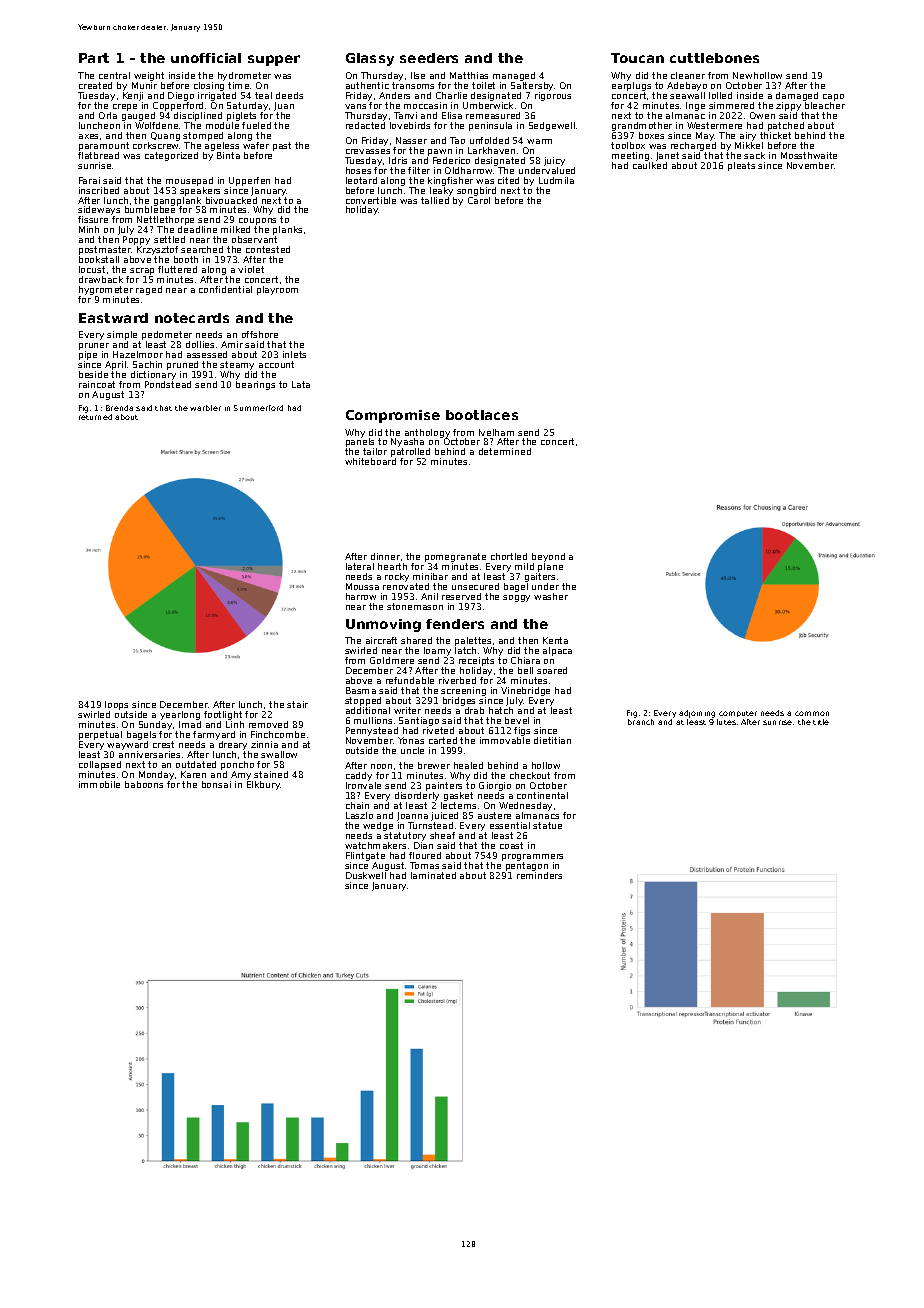  What do you see at coordinates (433, 875) in the screenshot?
I see `laminated` at bounding box center [433, 875].
